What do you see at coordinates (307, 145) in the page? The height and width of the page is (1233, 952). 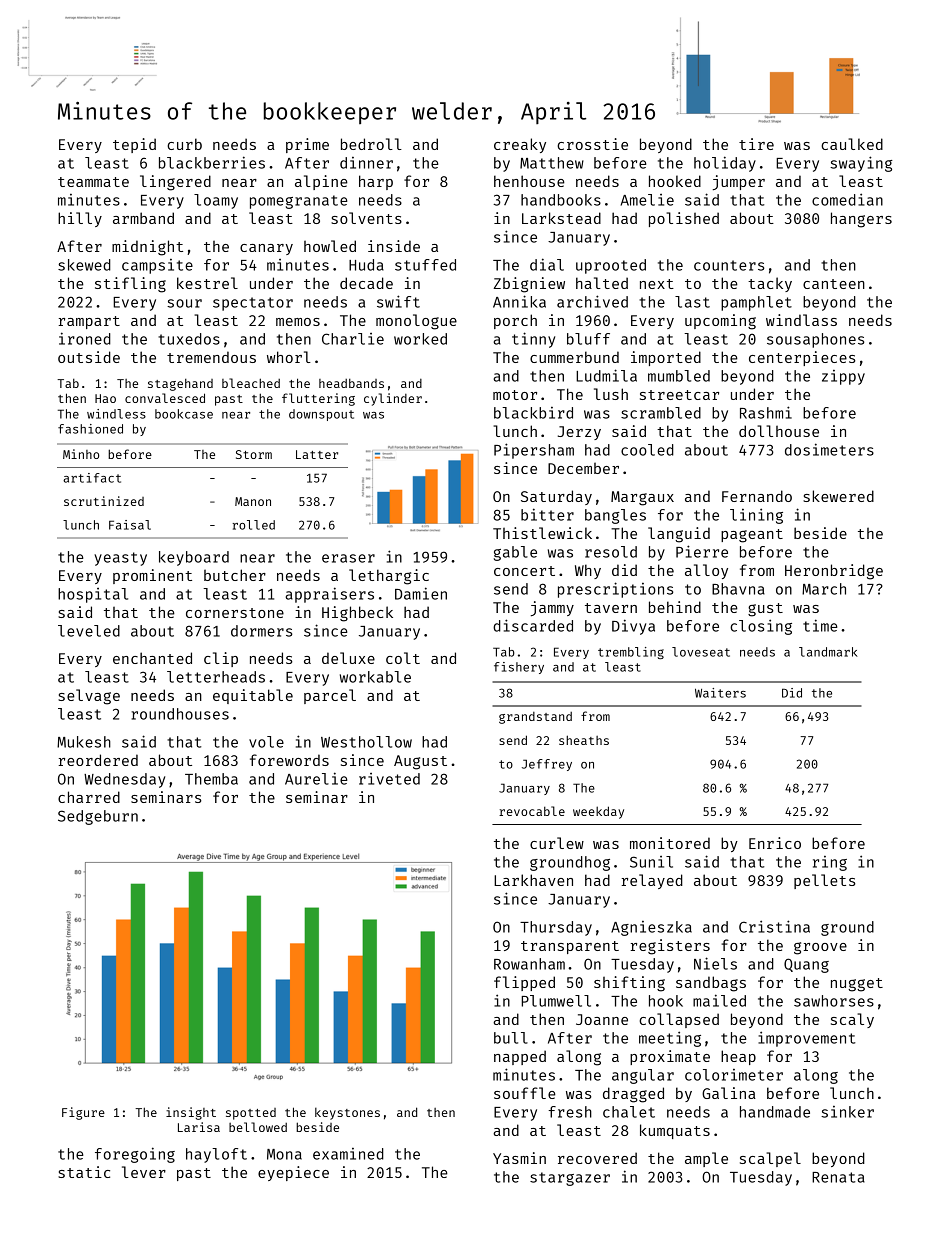 I see `prime` at bounding box center [307, 145].
